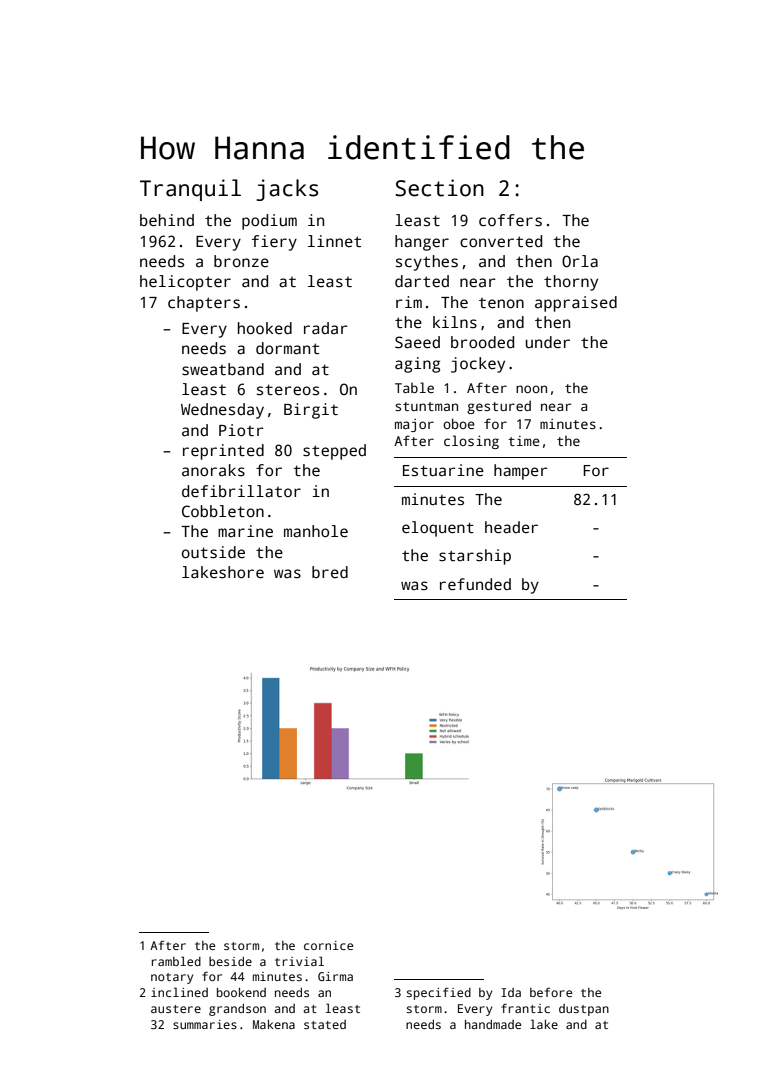  I want to click on Section, so click(439, 188).
